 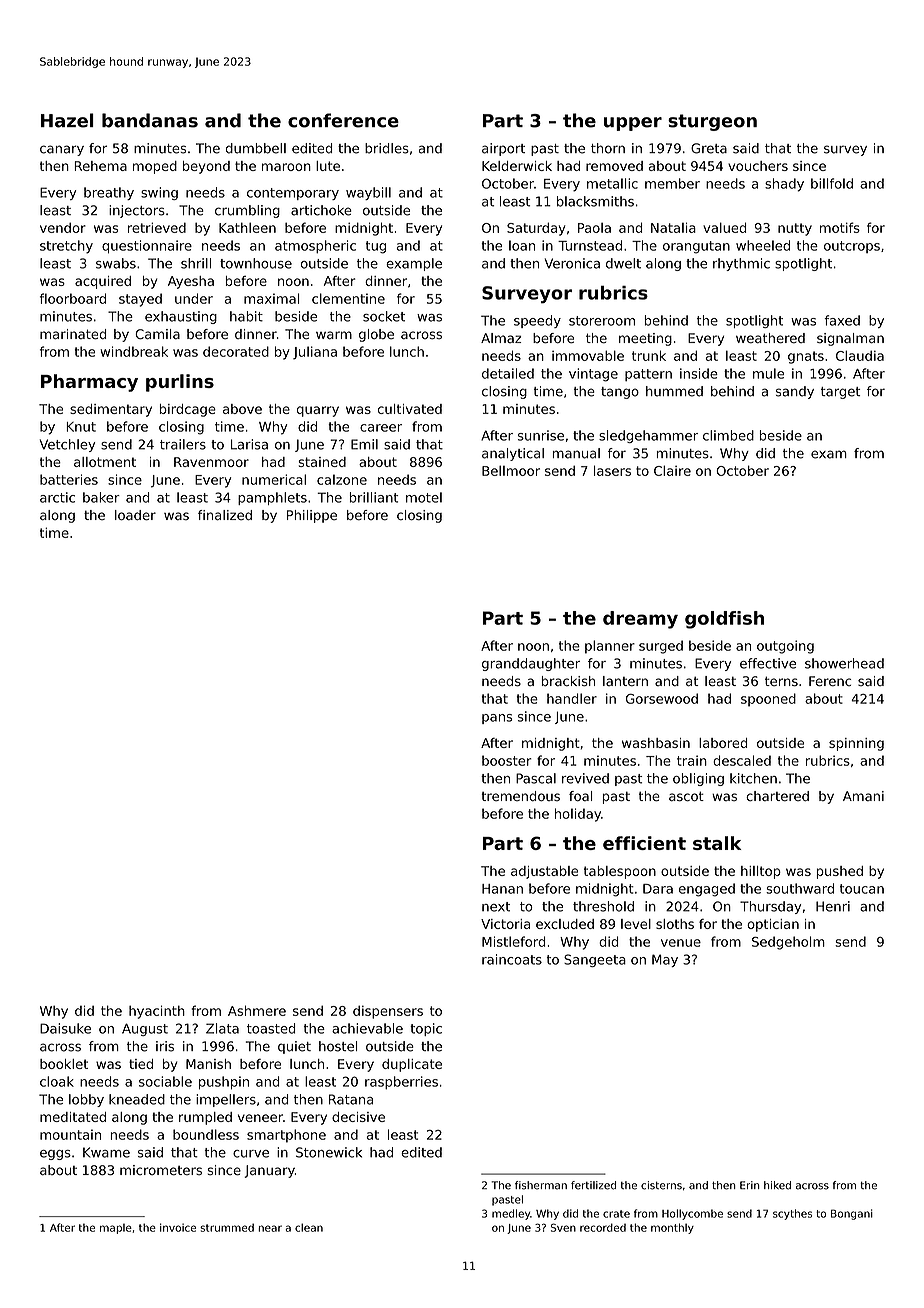 What do you see at coordinates (251, 1154) in the screenshot?
I see `curve` at bounding box center [251, 1154].
